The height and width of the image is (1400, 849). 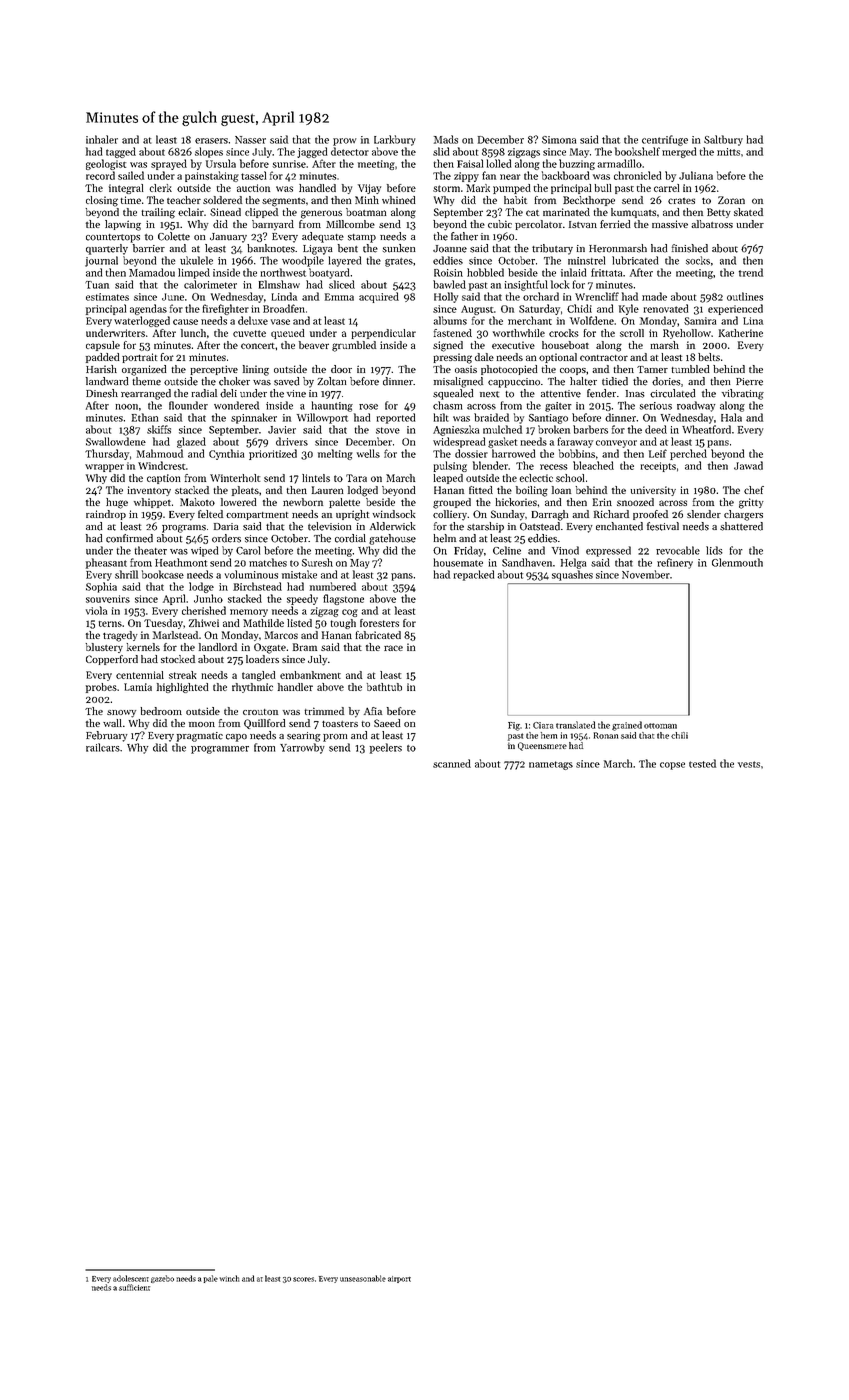 What do you see at coordinates (103, 747) in the image?
I see `railcars` at bounding box center [103, 747].
